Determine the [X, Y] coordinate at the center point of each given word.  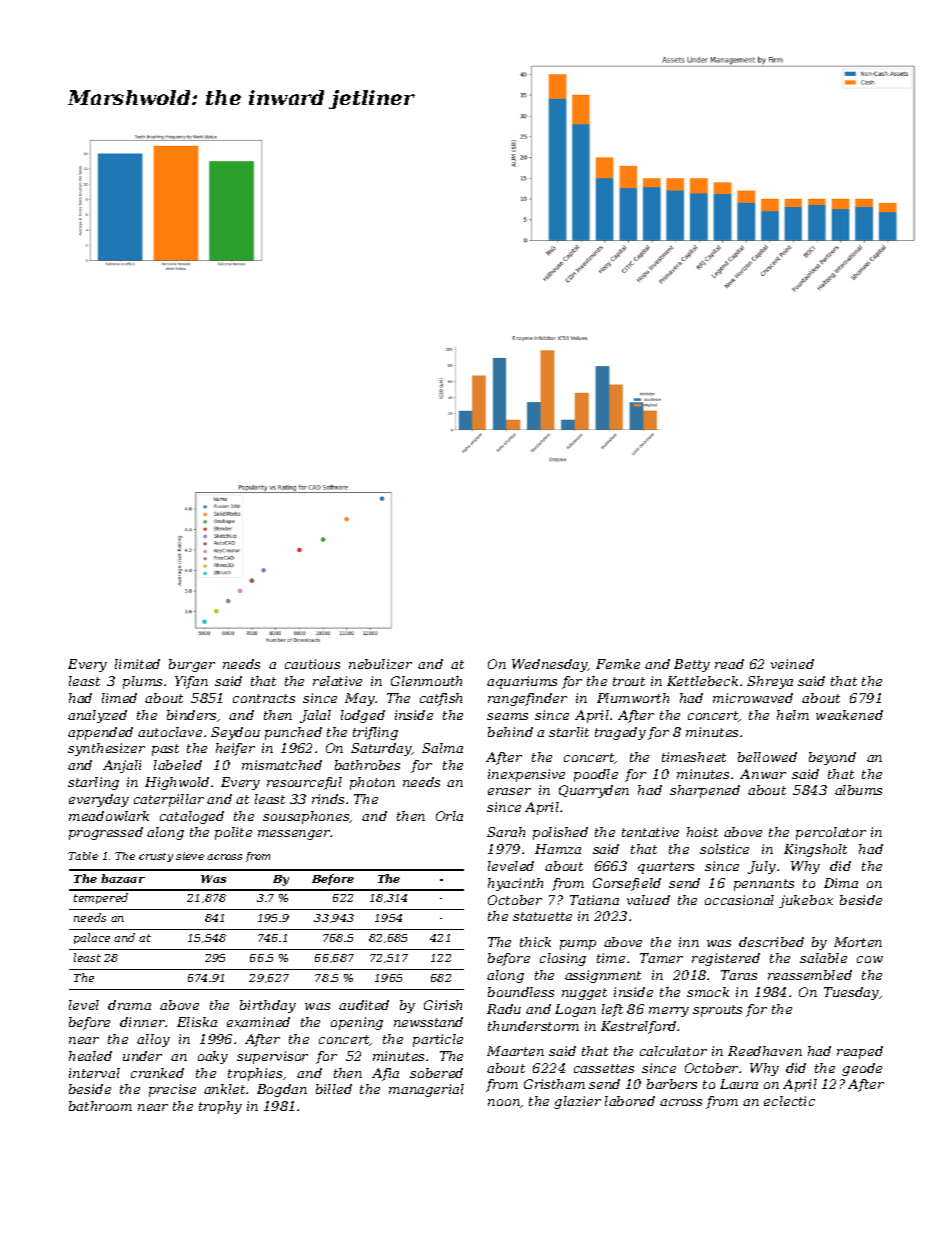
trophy [220, 1107]
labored [630, 1101]
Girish [443, 1005]
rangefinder [527, 699]
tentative [650, 832]
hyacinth [515, 884]
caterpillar [169, 800]
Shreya [770, 682]
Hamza [558, 849]
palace [92, 938]
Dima [841, 883]
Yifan [191, 682]
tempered [101, 898]
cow [870, 959]
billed [334, 1089]
